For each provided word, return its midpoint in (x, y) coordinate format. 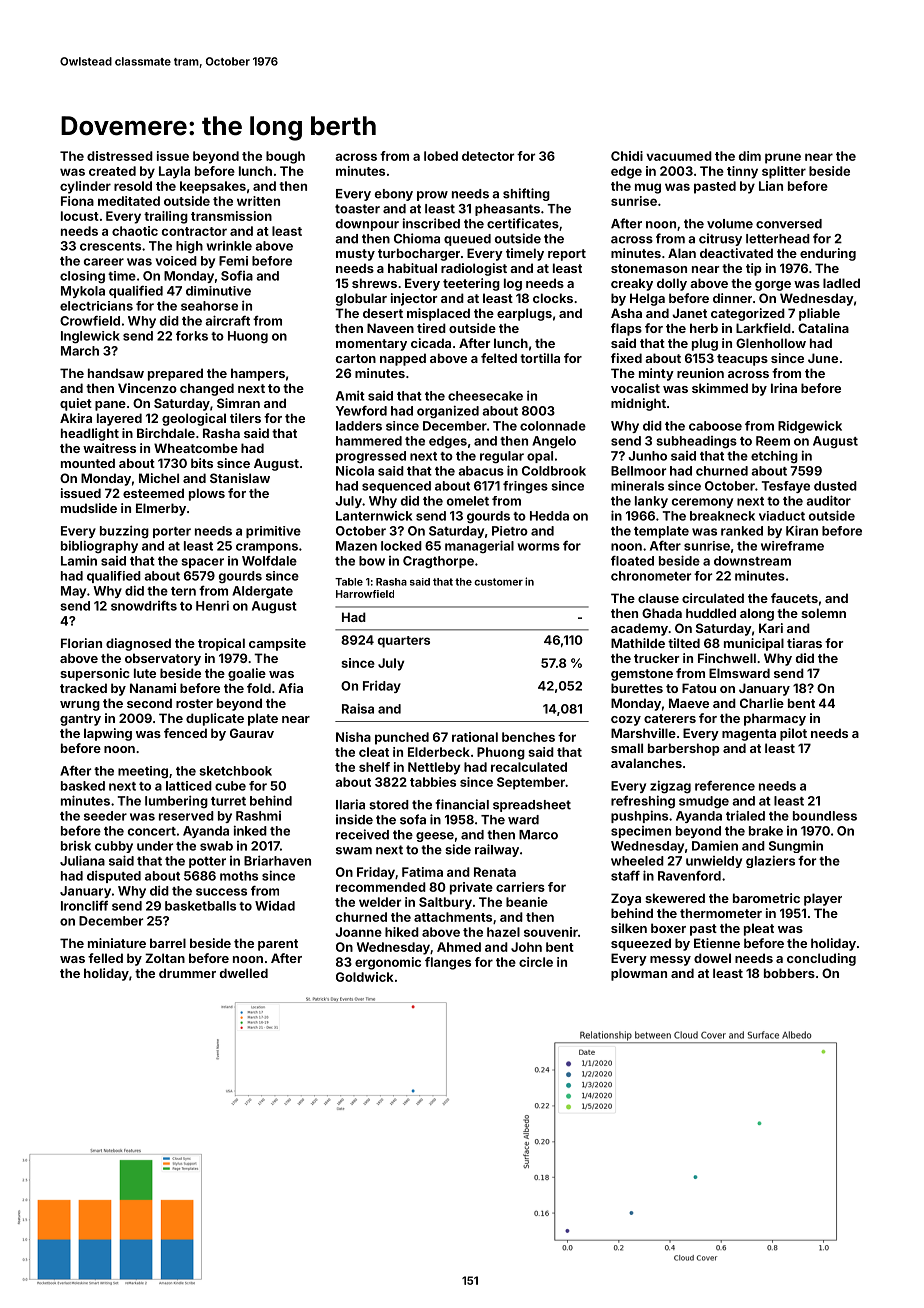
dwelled (244, 973)
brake (766, 831)
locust (80, 216)
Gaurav (252, 733)
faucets (794, 598)
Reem (773, 441)
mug (648, 188)
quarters (404, 642)
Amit (350, 395)
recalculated (529, 767)
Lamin (79, 561)
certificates (523, 223)
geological (194, 419)
